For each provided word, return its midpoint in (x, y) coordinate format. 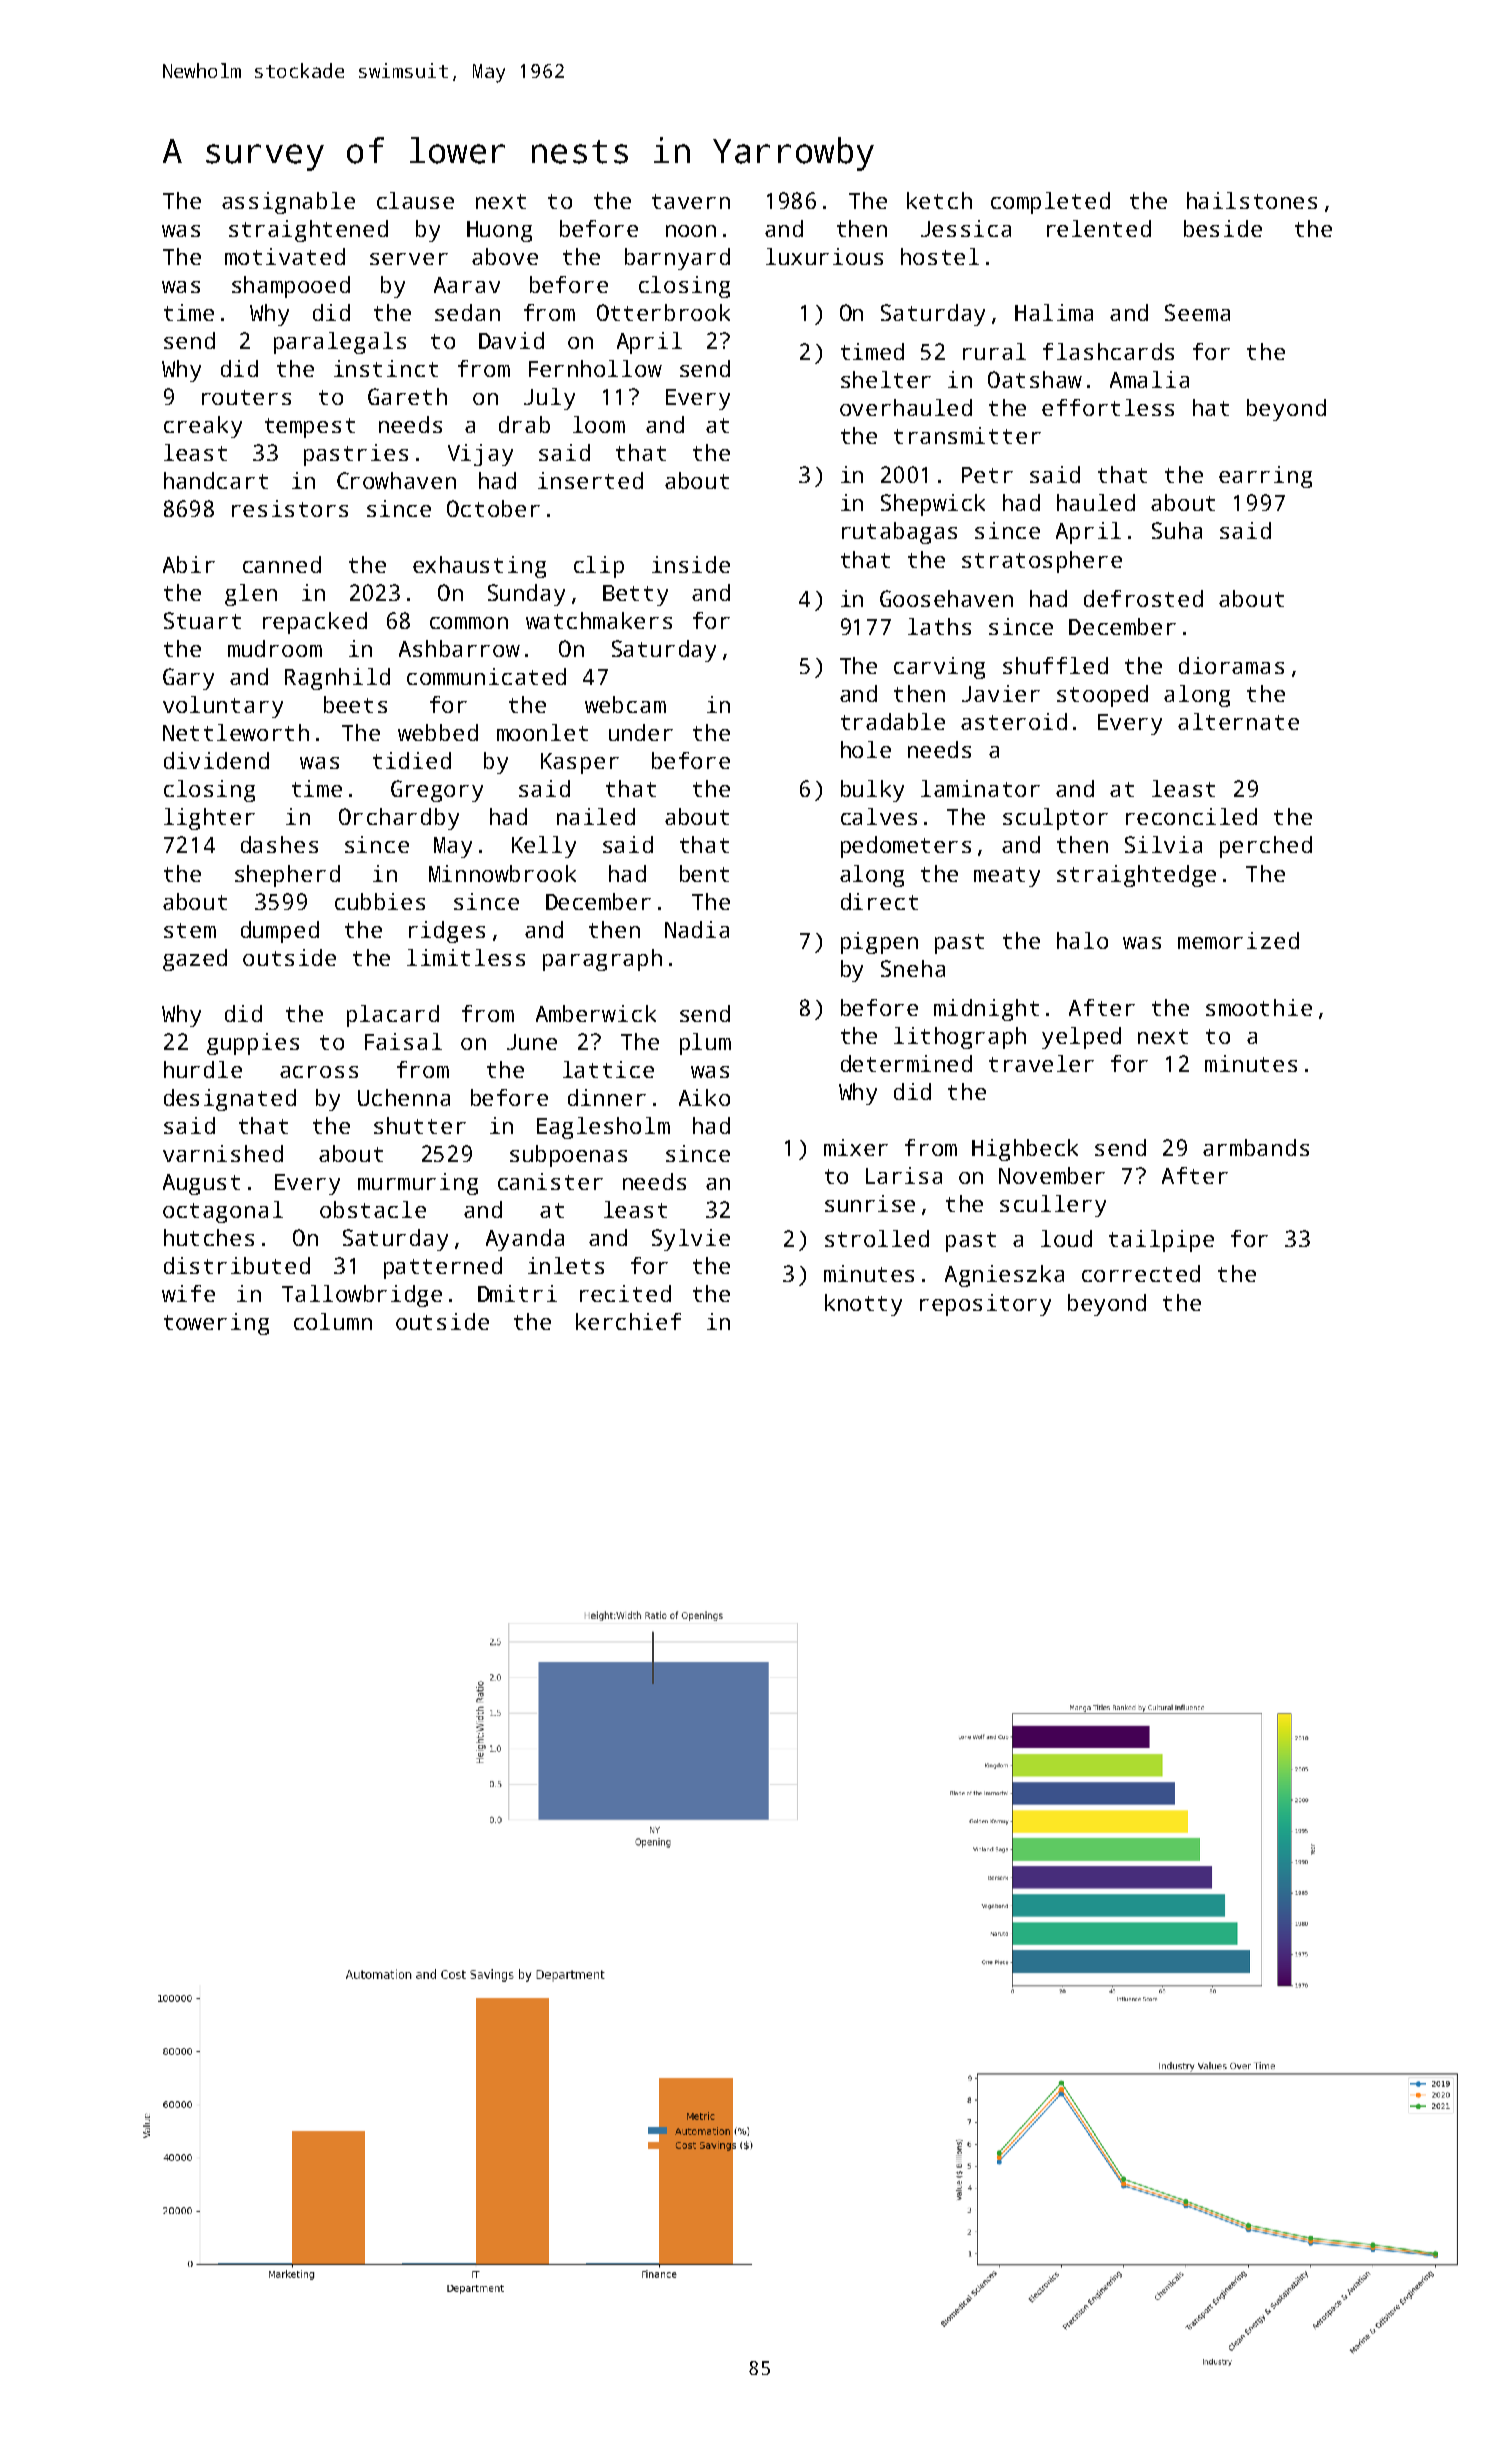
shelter (886, 379)
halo (1082, 940)
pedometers (906, 847)
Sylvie (691, 1240)
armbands (1256, 1147)
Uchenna (404, 1097)
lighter (209, 819)
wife (188, 1293)
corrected (1141, 1273)
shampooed (291, 287)
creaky (203, 427)
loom (599, 424)
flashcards (1108, 351)
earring (1265, 477)
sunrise (870, 1203)
